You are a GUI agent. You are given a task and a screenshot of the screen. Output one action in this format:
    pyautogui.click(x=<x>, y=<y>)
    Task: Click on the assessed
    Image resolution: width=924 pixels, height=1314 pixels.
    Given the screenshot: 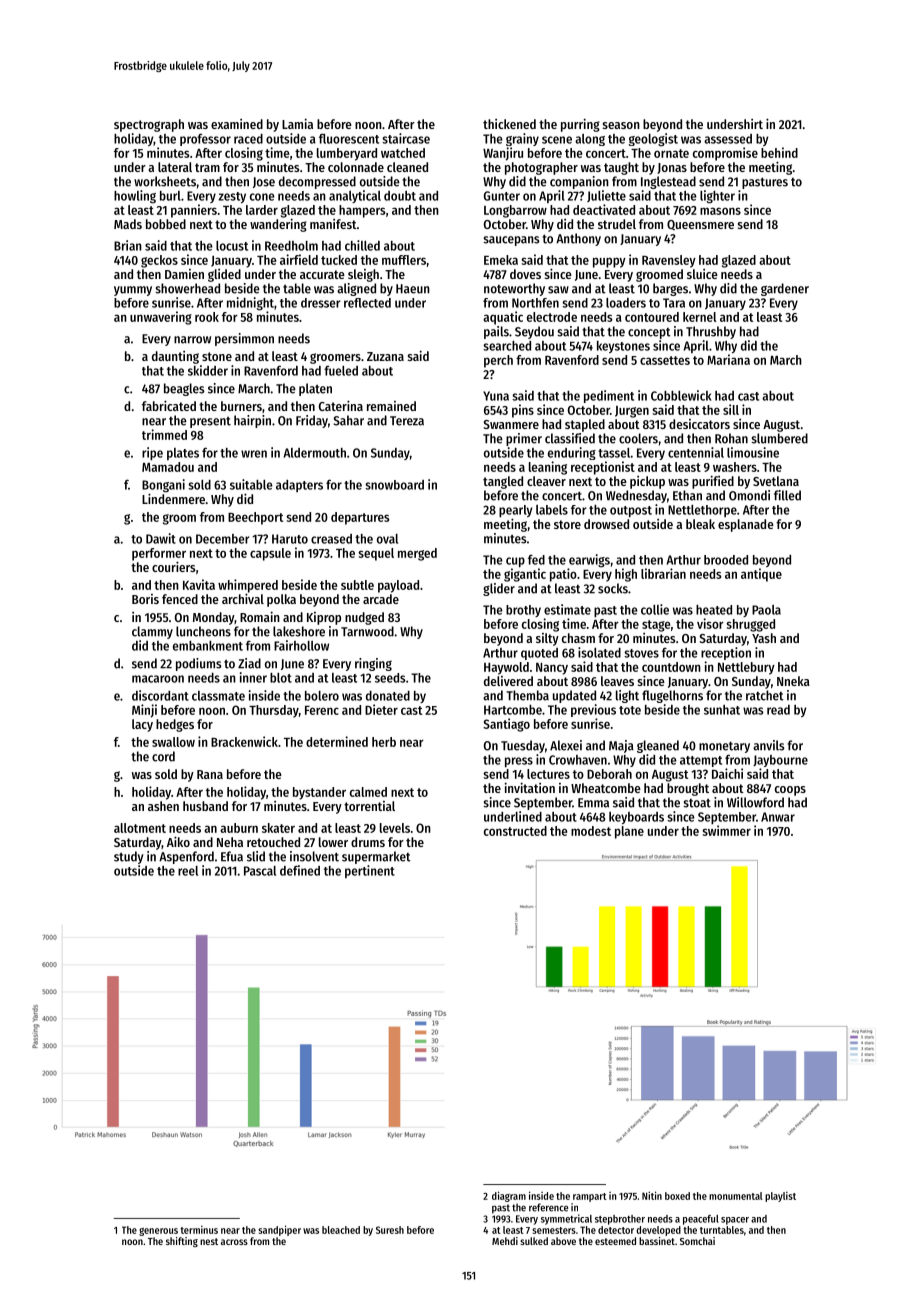 What is the action you would take?
    pyautogui.click(x=728, y=139)
